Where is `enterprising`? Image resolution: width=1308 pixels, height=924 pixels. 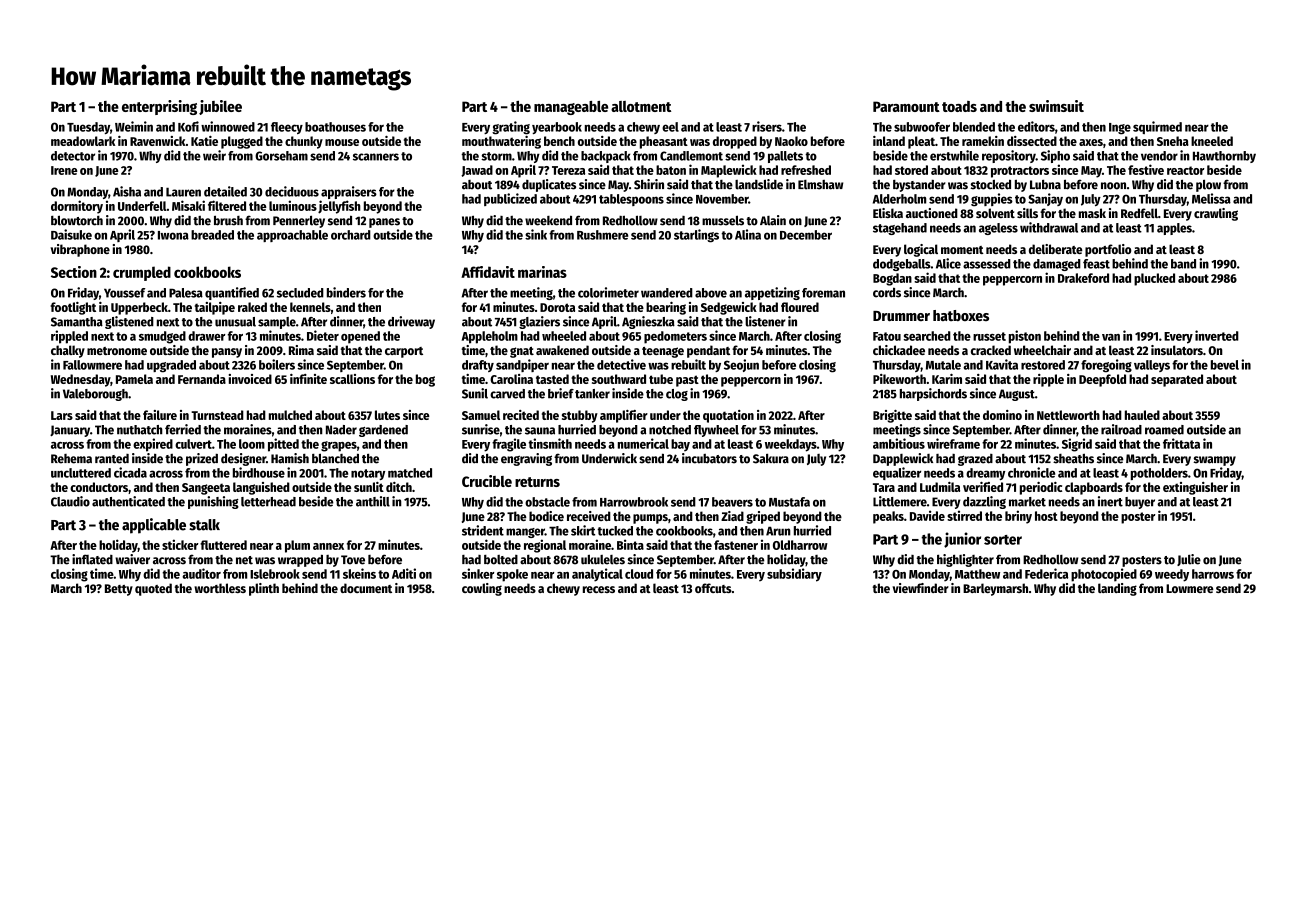 enterprising is located at coordinates (159, 107).
